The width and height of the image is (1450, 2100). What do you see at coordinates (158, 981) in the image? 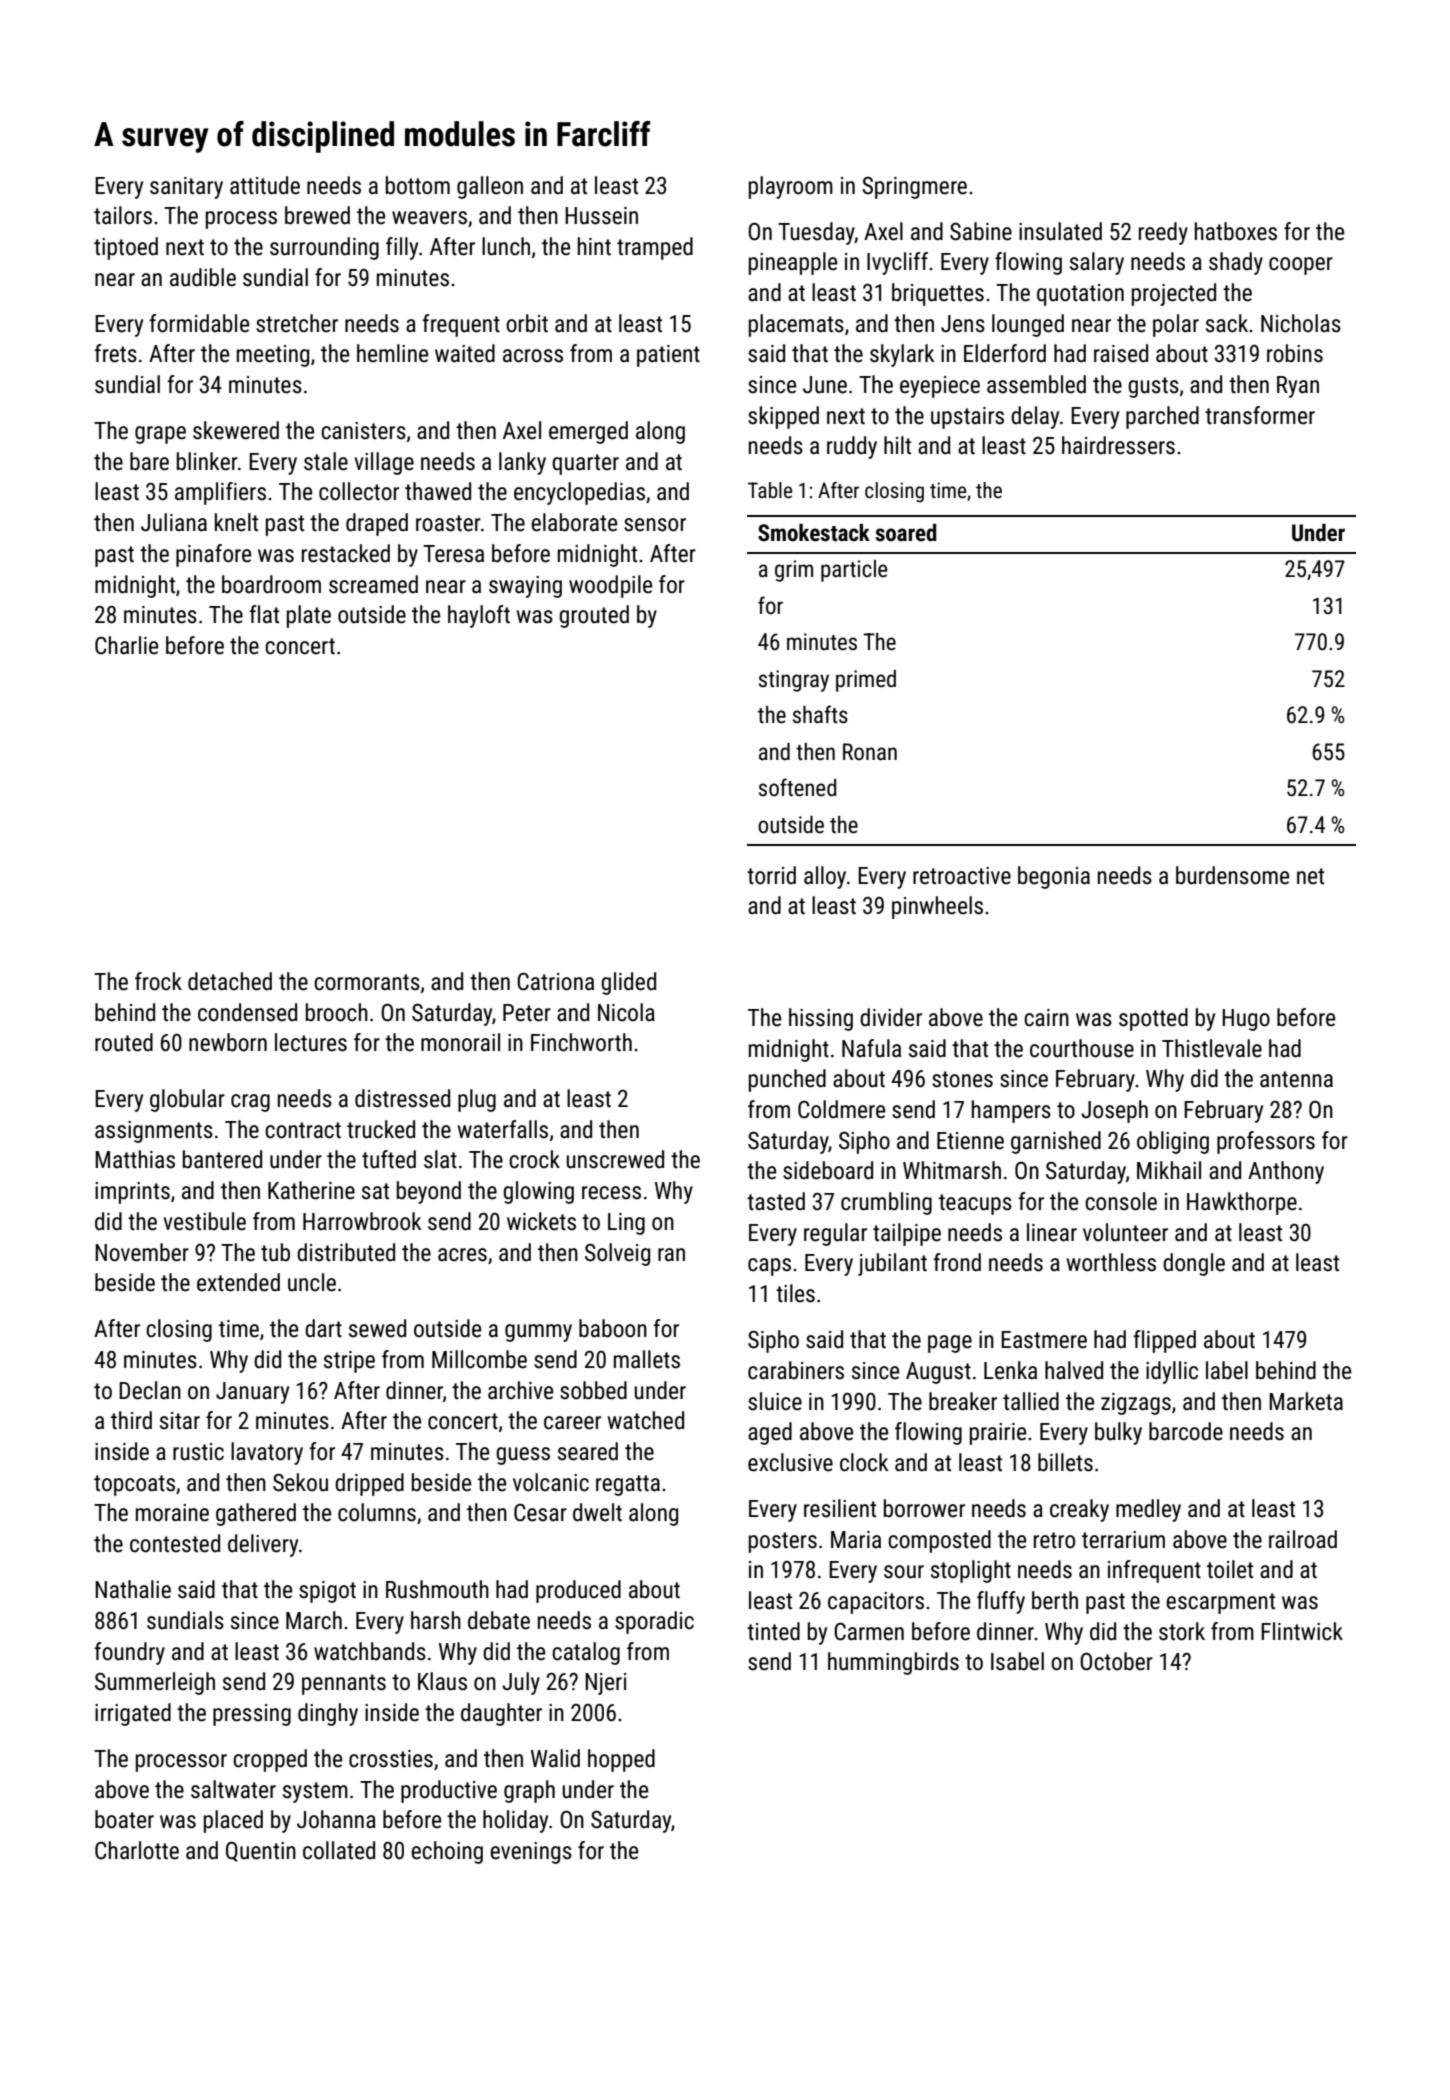
I see `frock` at bounding box center [158, 981].
